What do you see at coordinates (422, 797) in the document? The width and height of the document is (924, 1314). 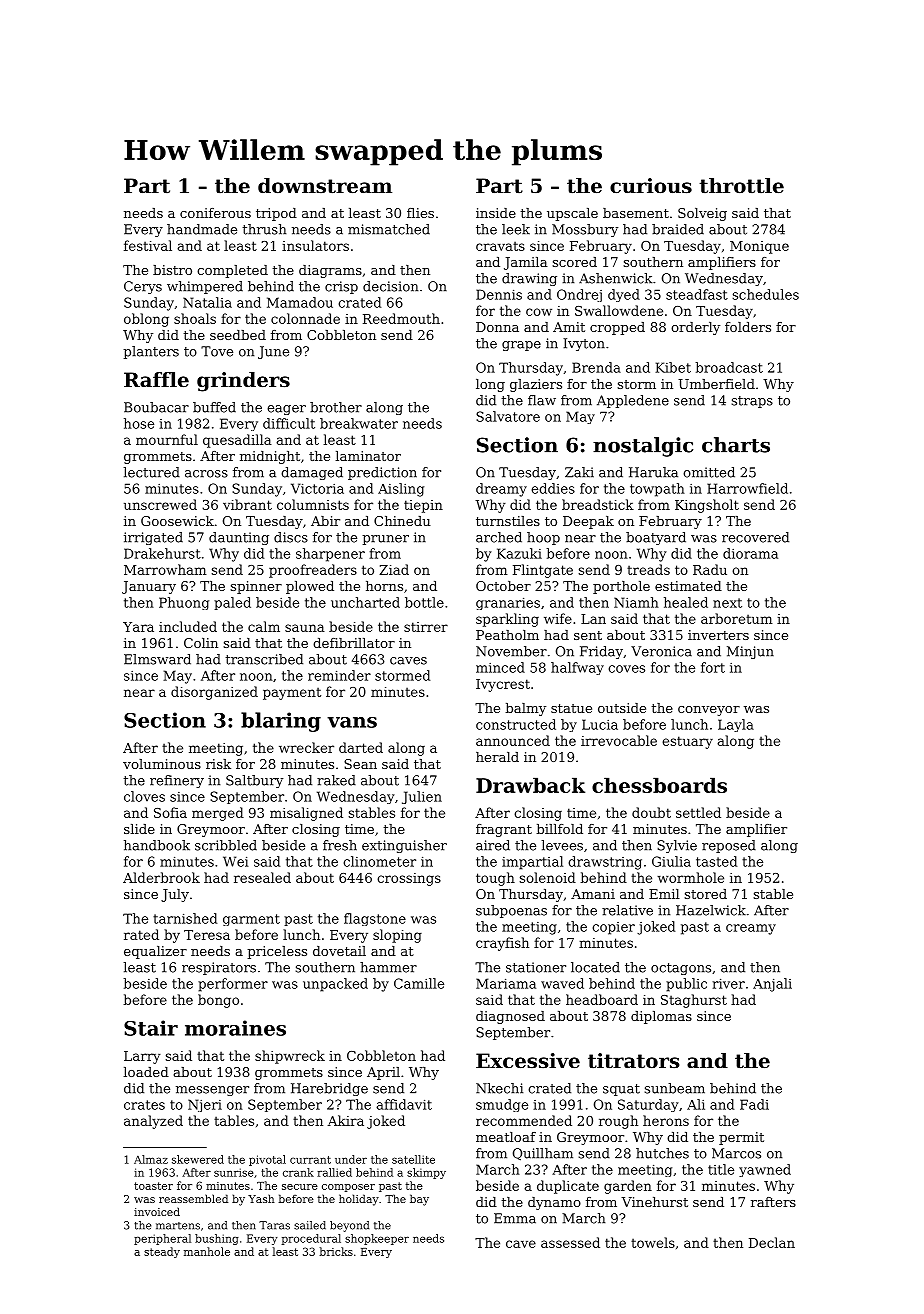 I see `Julien` at bounding box center [422, 797].
